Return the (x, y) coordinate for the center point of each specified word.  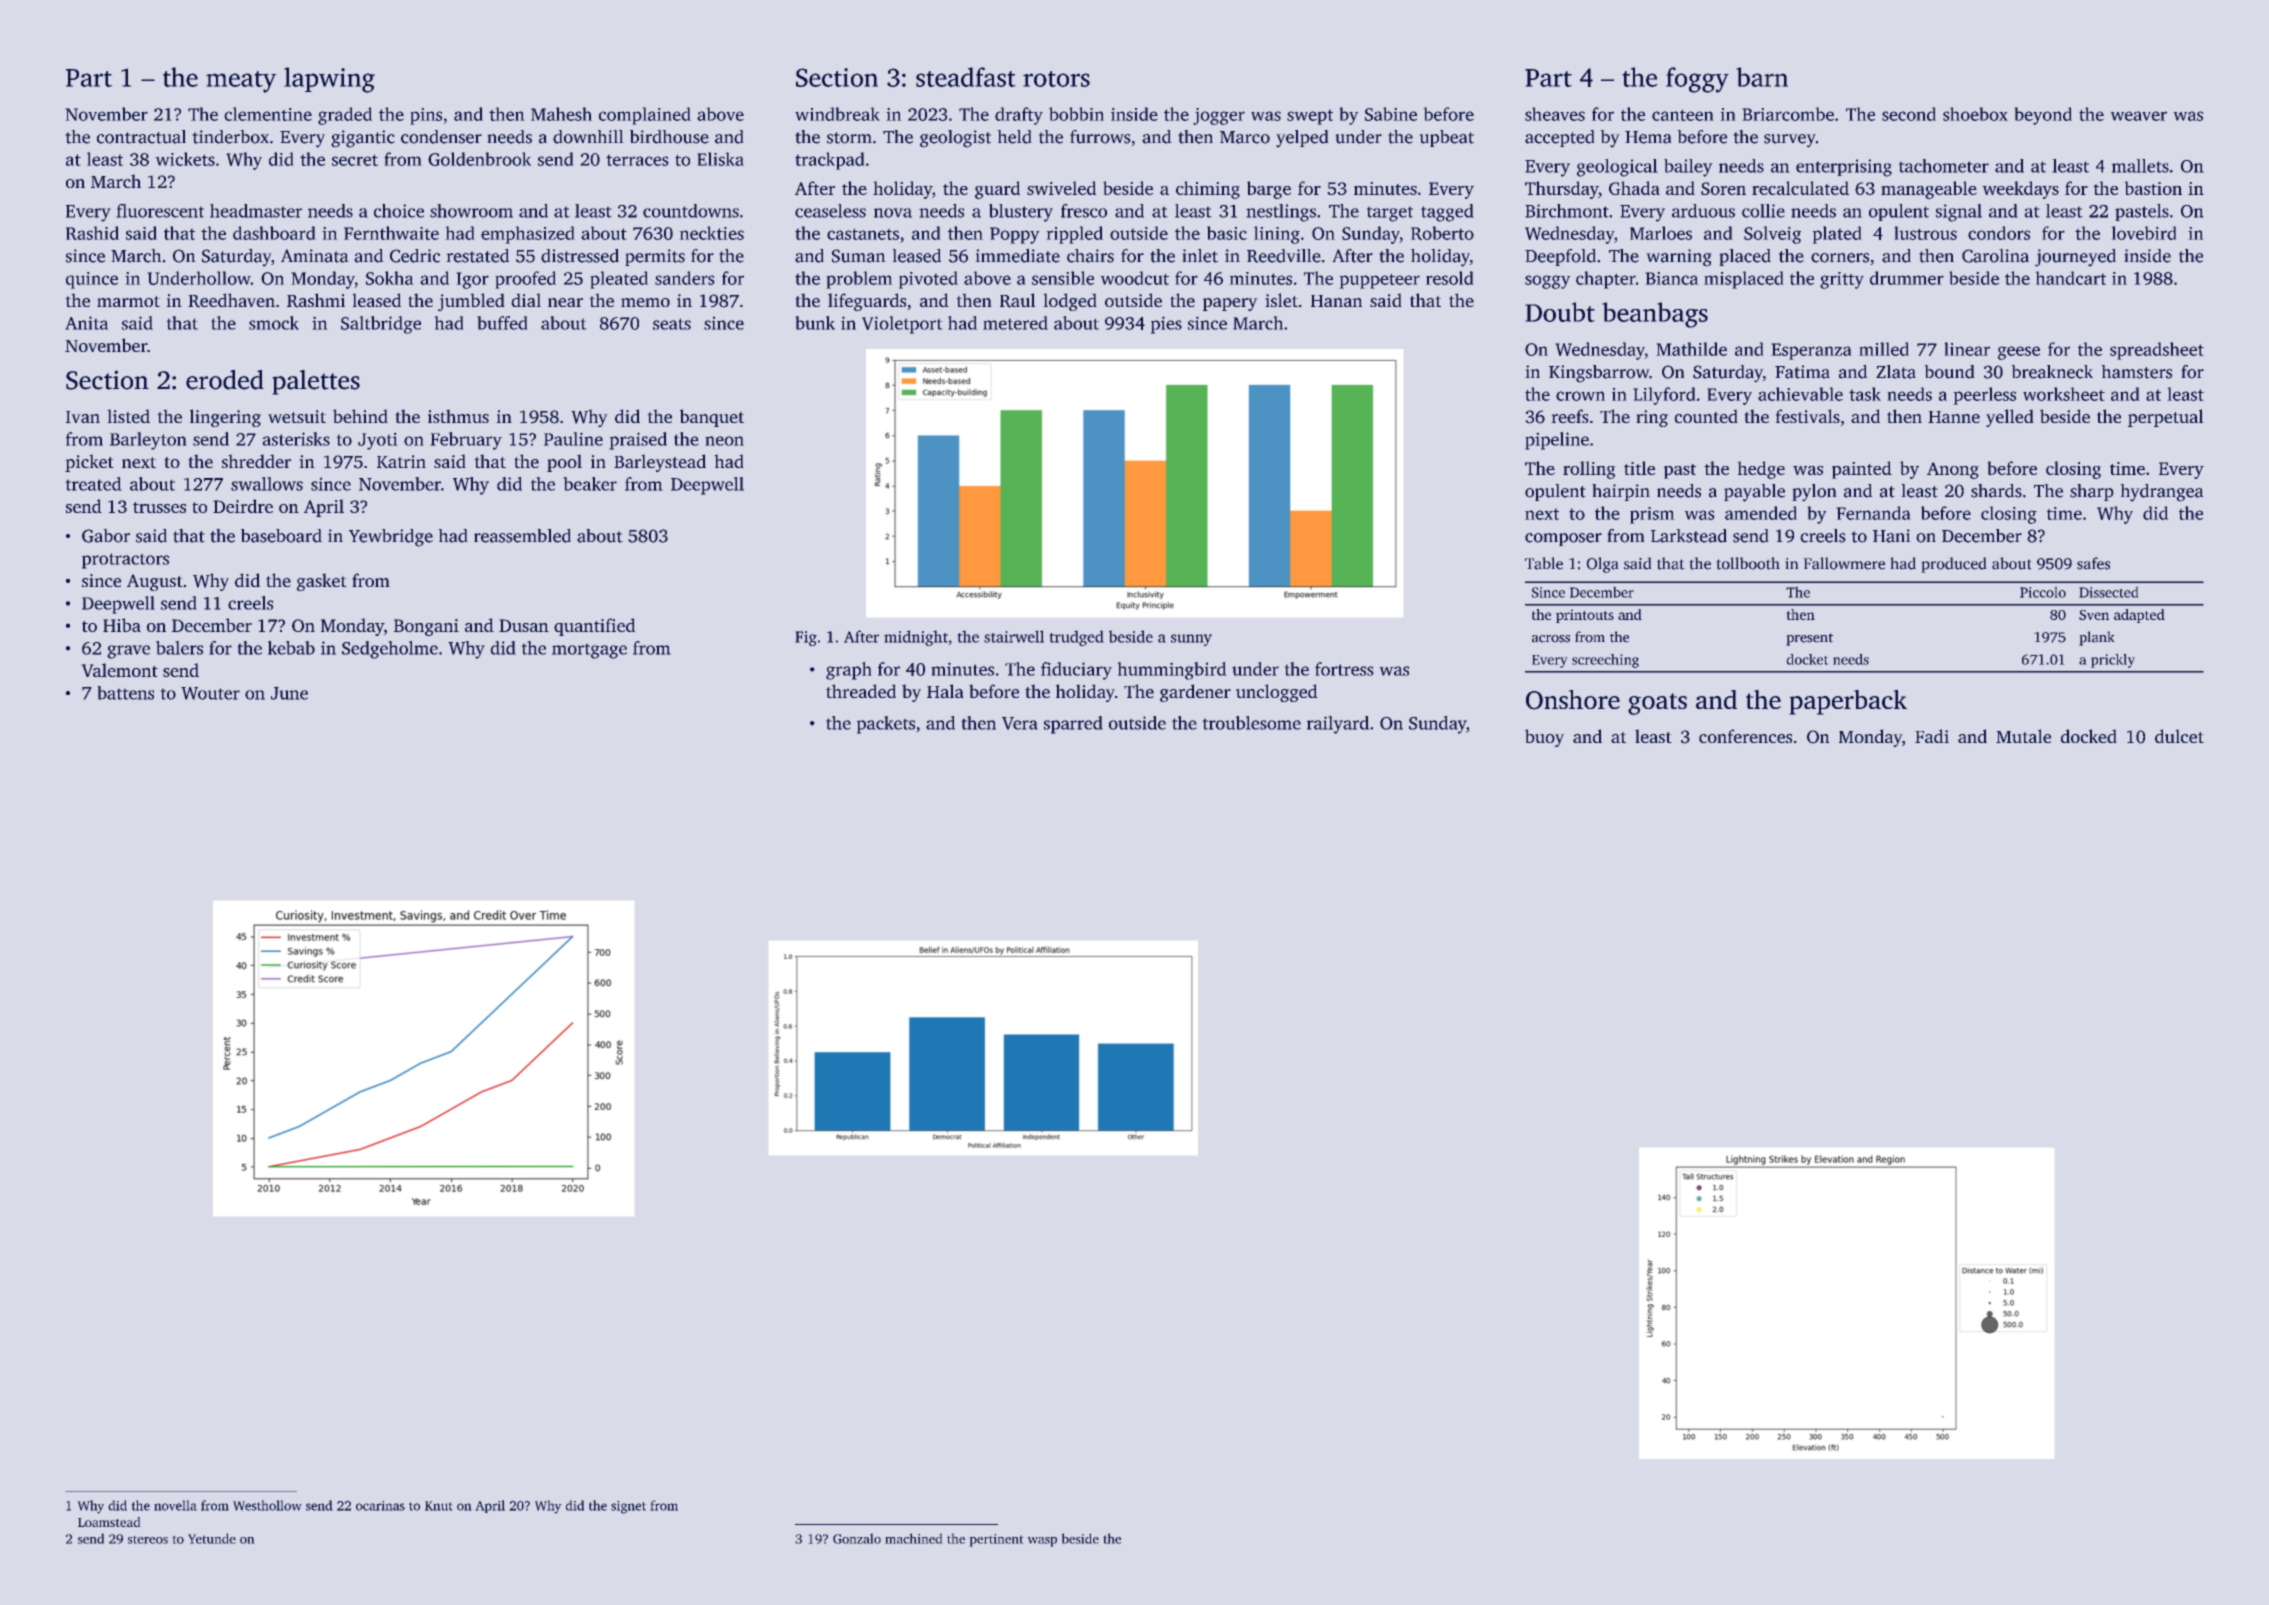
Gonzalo (857, 1538)
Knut (439, 1506)
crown (1580, 396)
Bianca (1672, 278)
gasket (322, 582)
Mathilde (1691, 349)
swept (1310, 117)
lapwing (329, 80)
